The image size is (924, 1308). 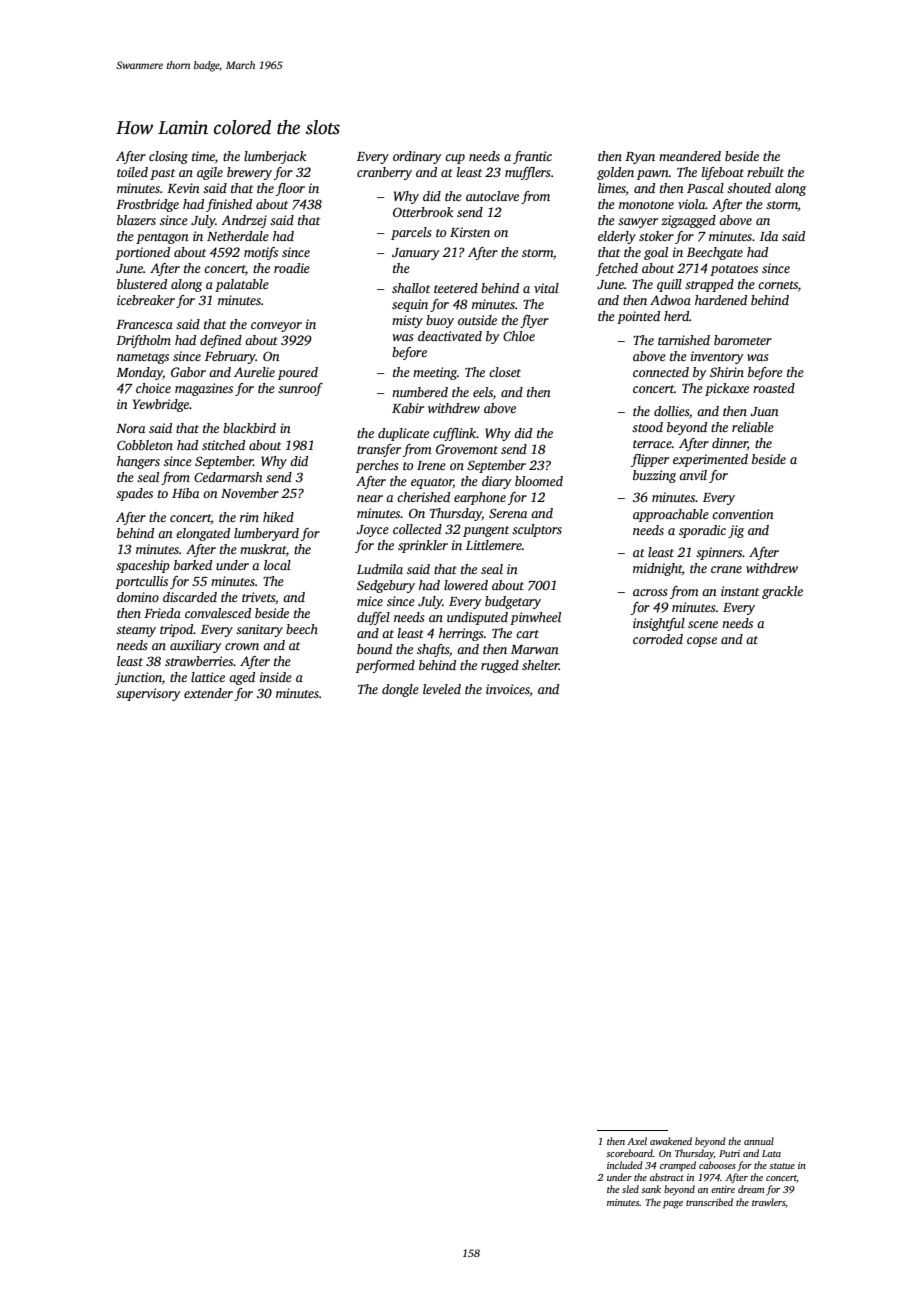 I want to click on tarnished, so click(x=684, y=340).
